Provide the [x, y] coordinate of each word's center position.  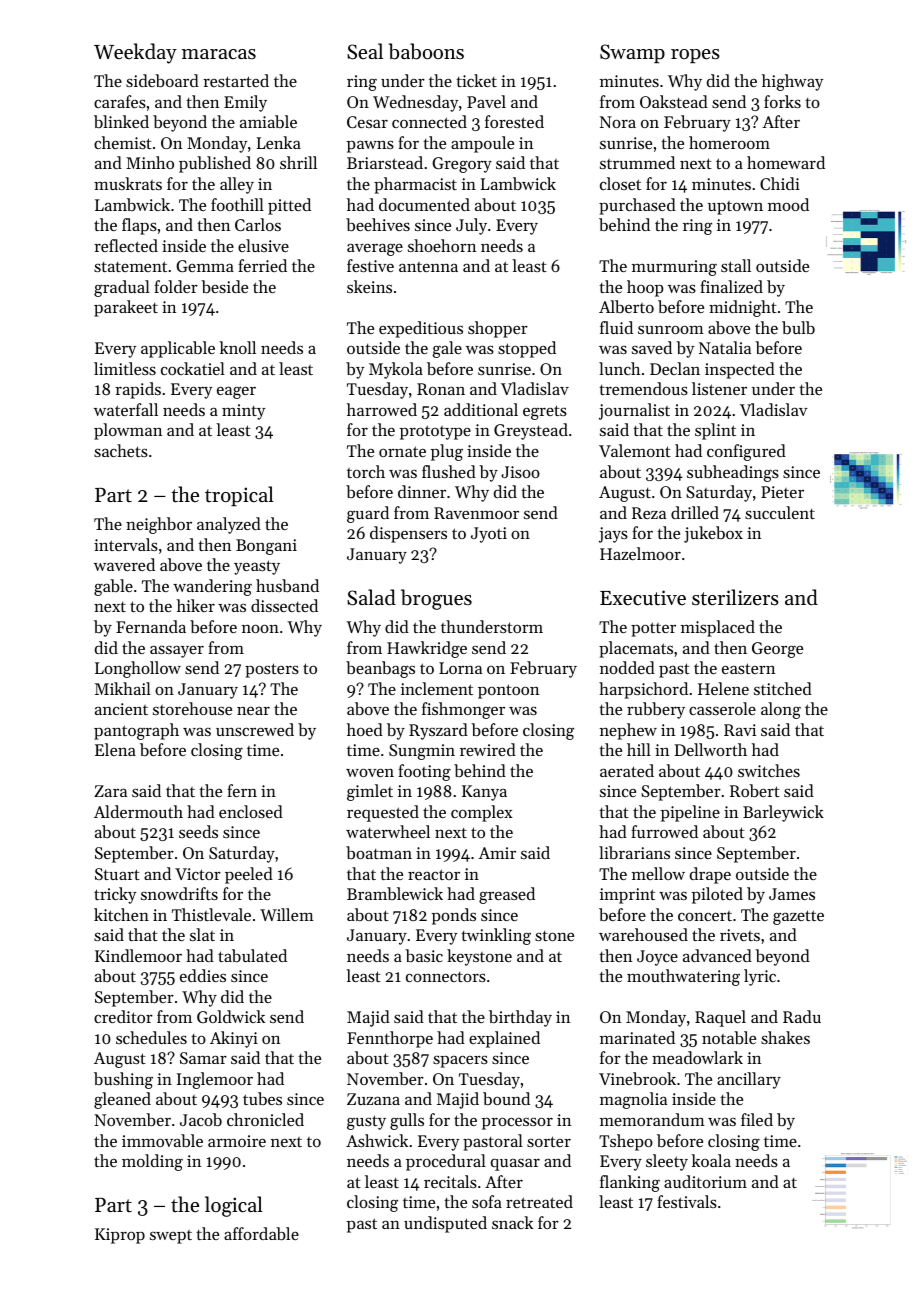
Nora [618, 122]
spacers [460, 1061]
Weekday [135, 53]
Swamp [632, 53]
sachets [121, 450]
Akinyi [234, 1039]
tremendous [643, 388]
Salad [371, 597]
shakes [785, 1037]
